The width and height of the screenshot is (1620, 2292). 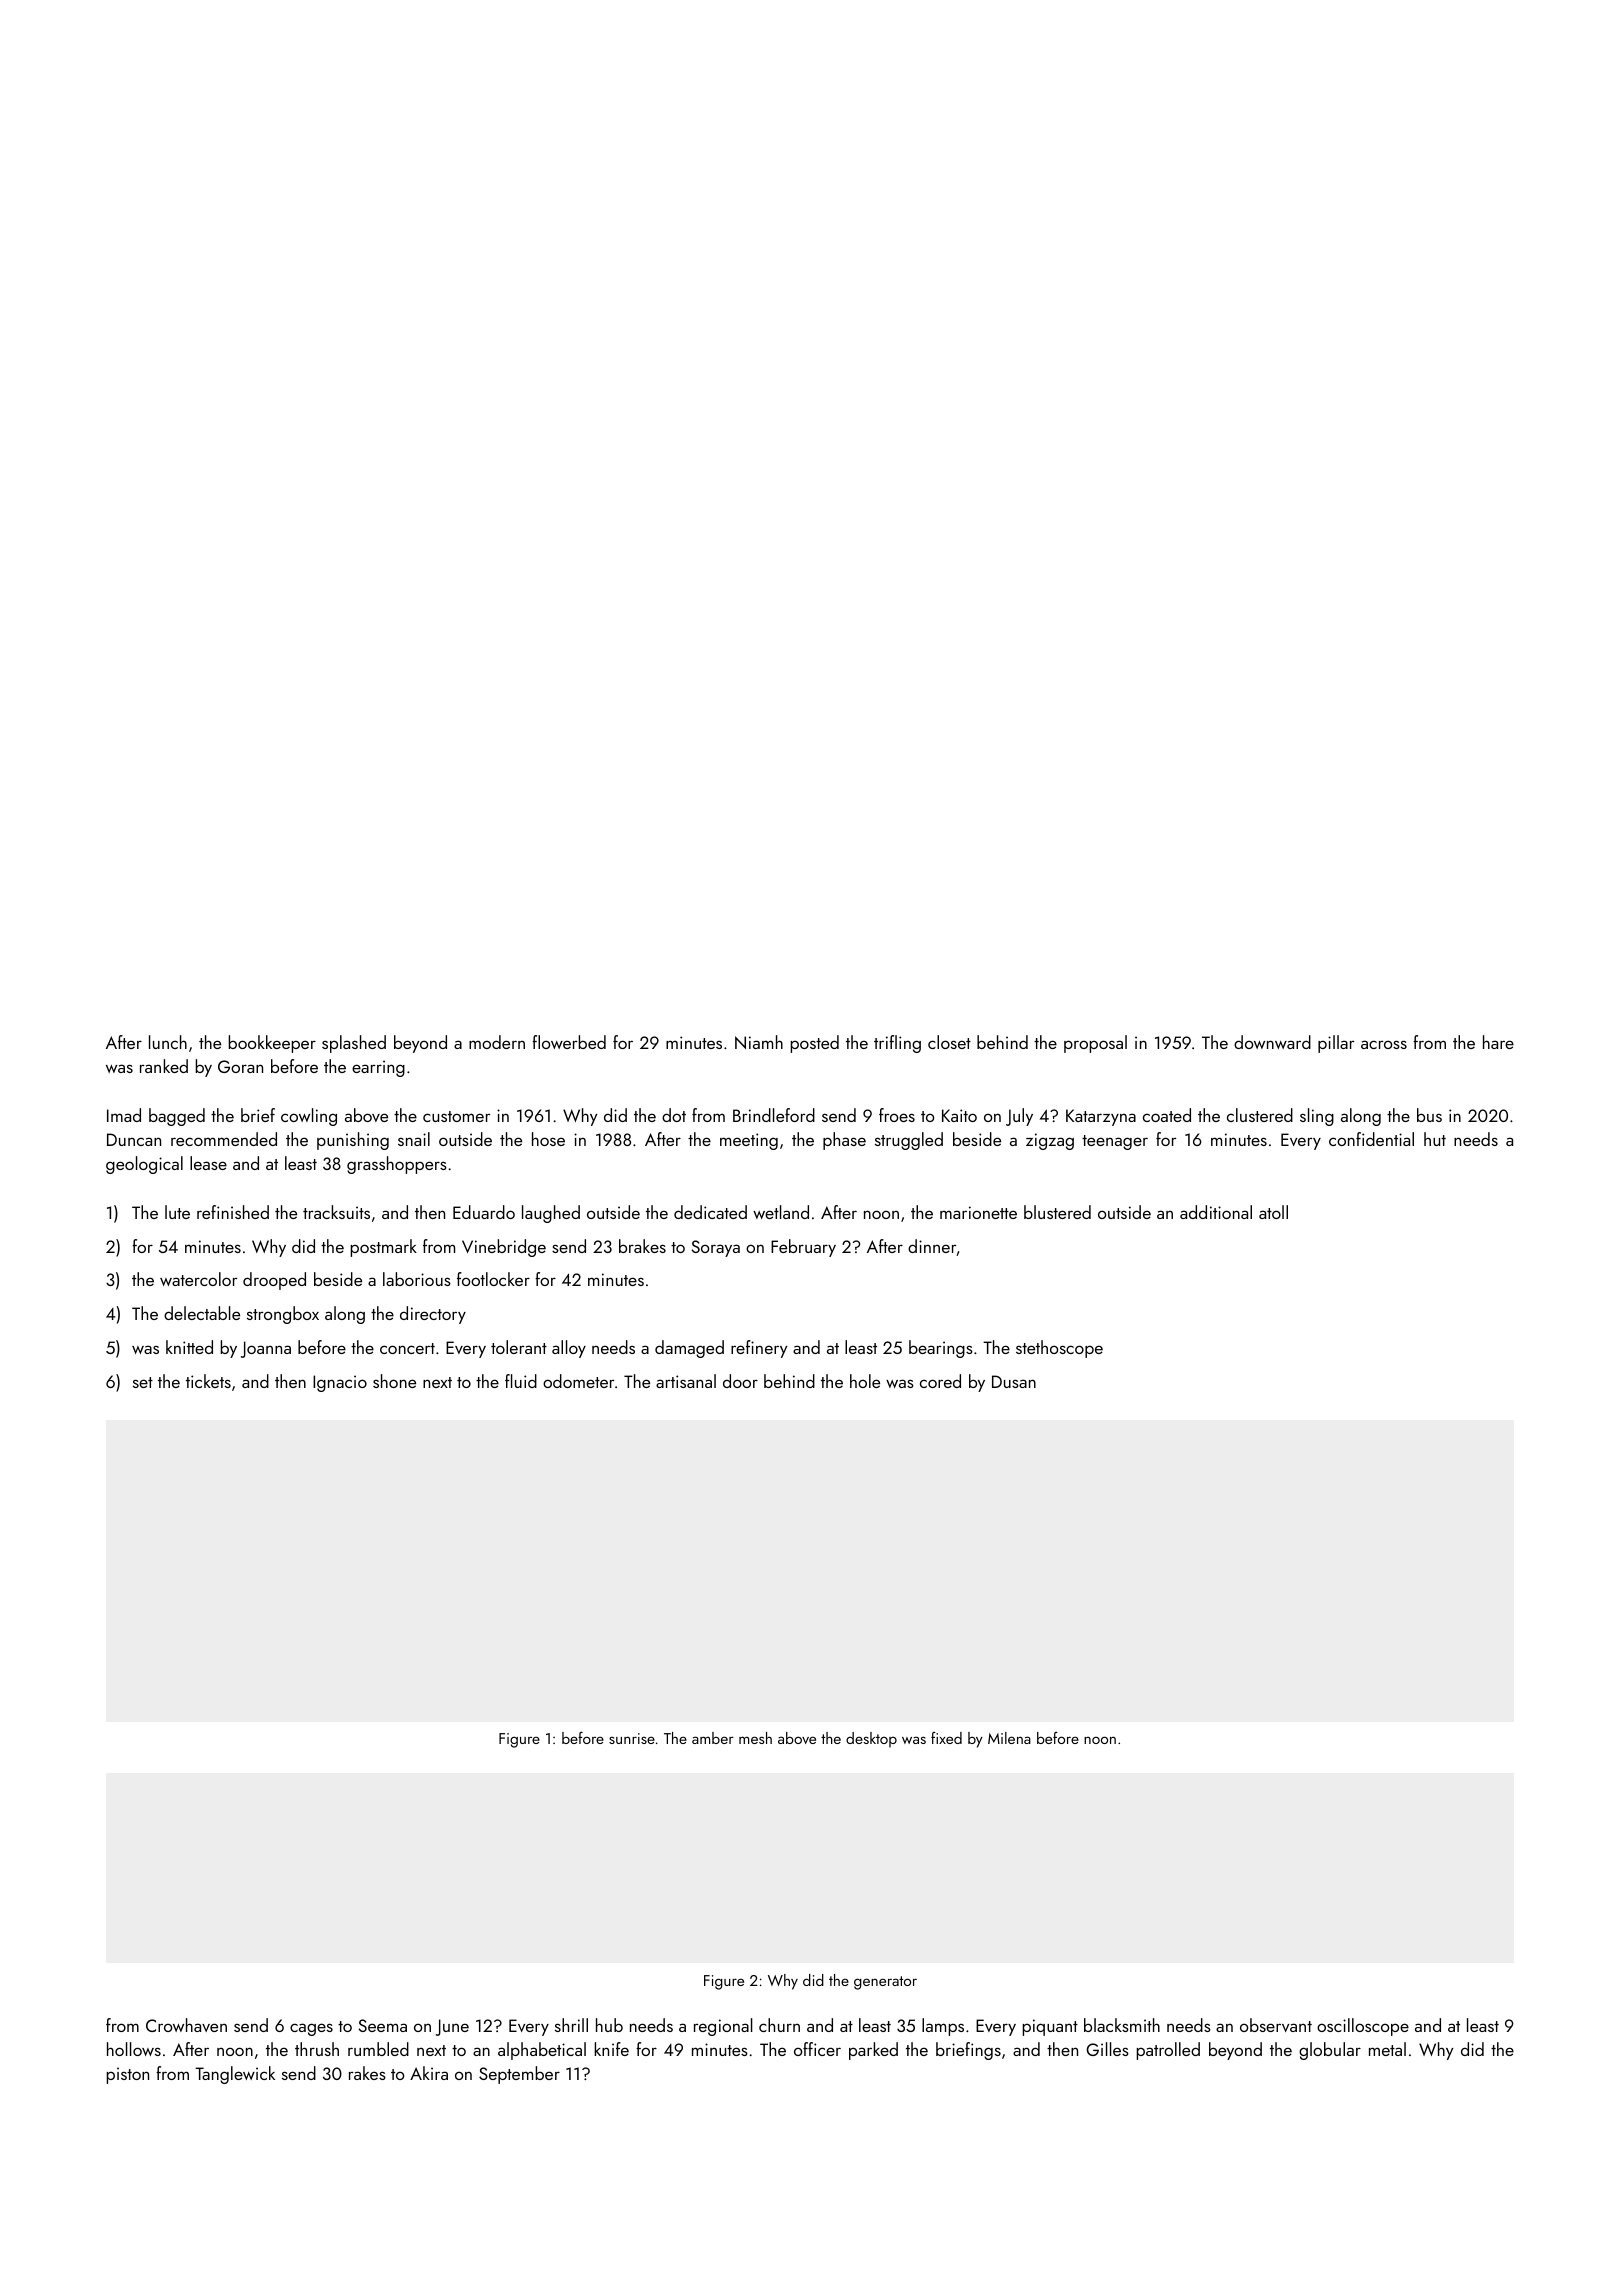 I want to click on Ignacio, so click(x=340, y=1383).
